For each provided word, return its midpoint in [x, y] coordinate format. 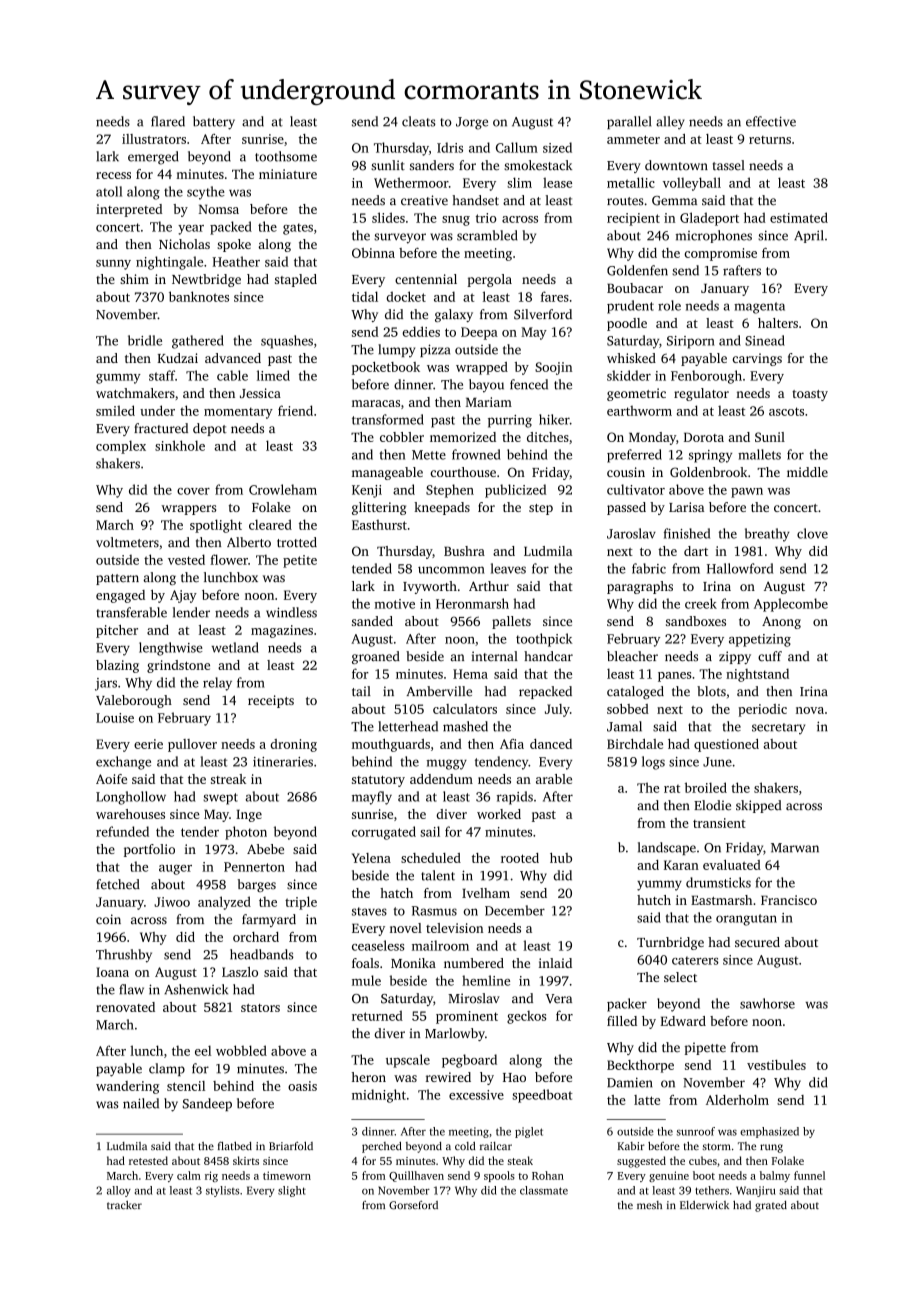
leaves [508, 568]
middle [807, 472]
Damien [630, 1082]
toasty [810, 395]
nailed [141, 1103]
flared [168, 121]
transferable [131, 612]
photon [246, 833]
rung [771, 1148]
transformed [388, 419]
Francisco [789, 900]
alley [670, 123]
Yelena [371, 858]
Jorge [472, 123]
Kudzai [177, 358]
